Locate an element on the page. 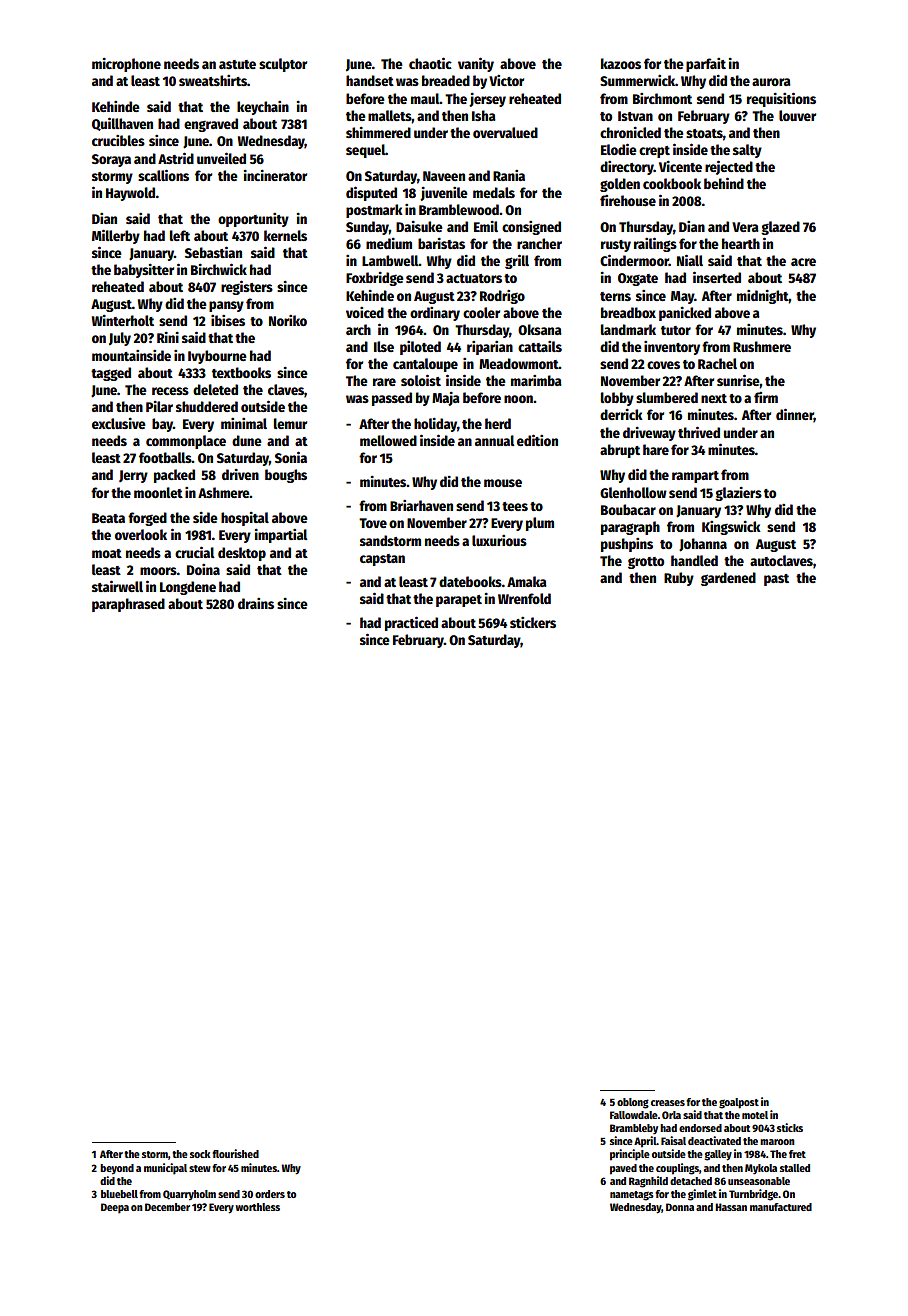 The image size is (908, 1316). past is located at coordinates (776, 580).
